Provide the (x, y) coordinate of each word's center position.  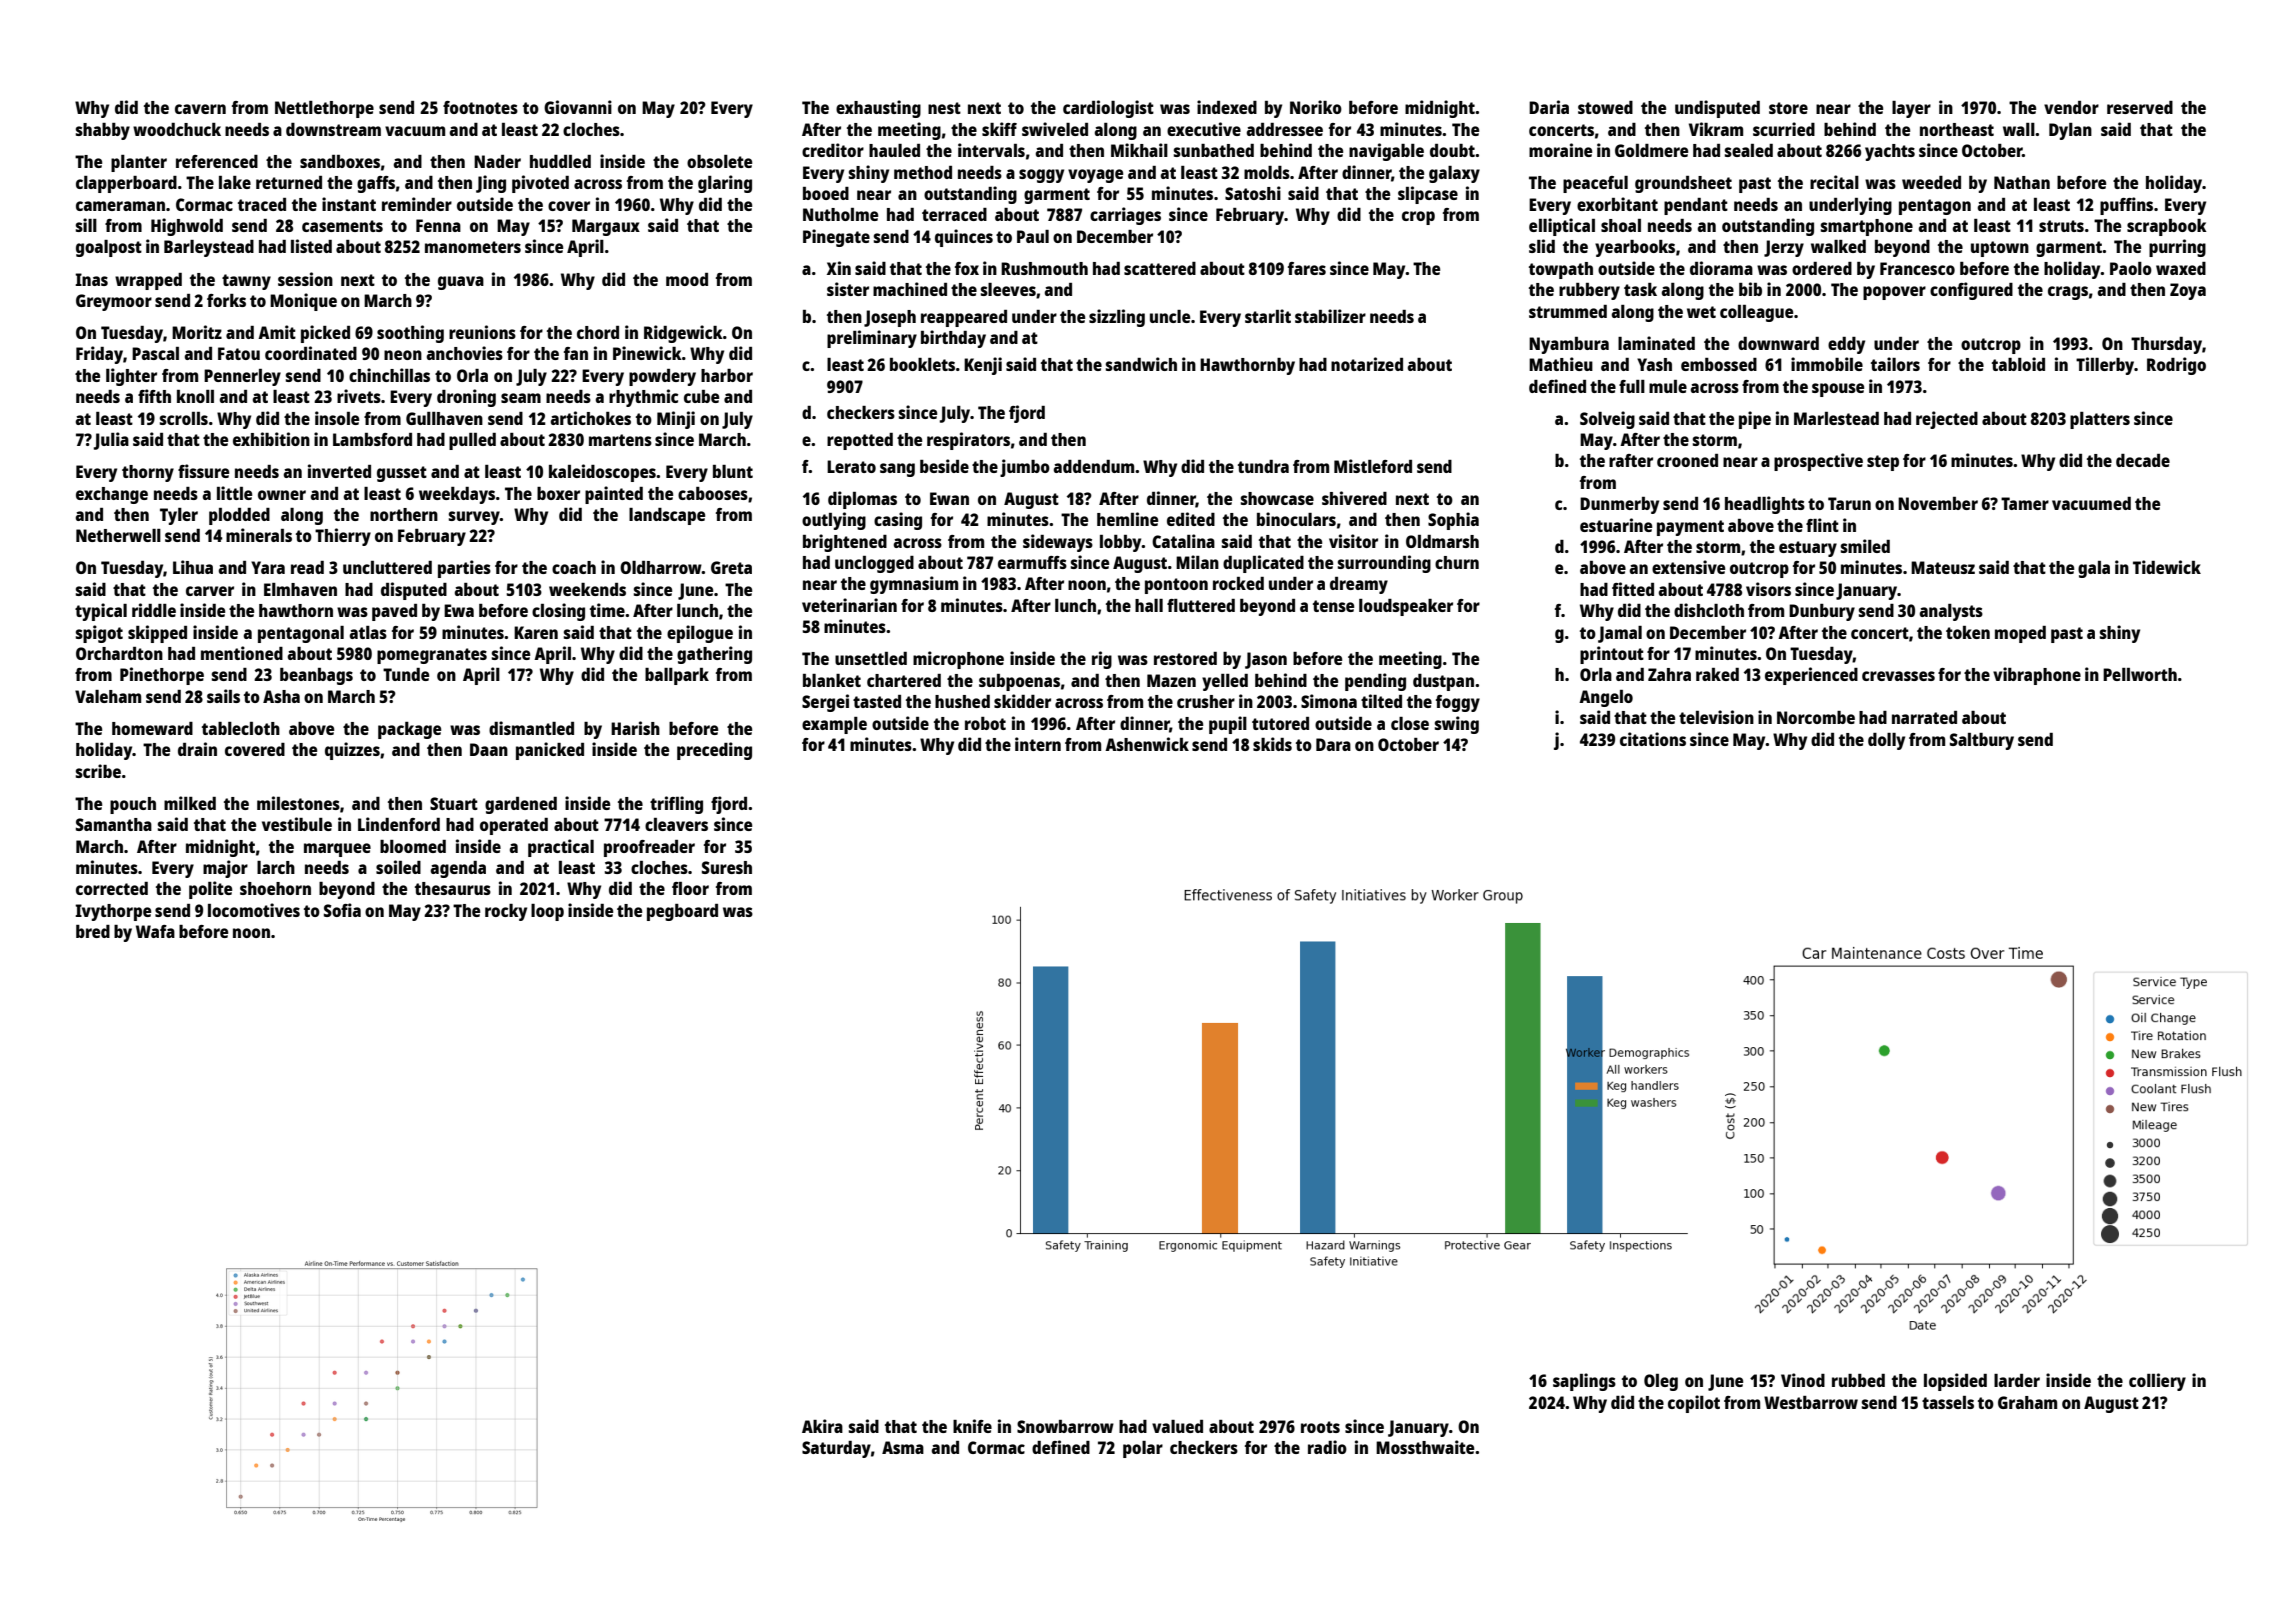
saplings (1584, 1382)
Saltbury (1982, 741)
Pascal (155, 353)
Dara (1333, 744)
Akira (822, 1426)
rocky (506, 912)
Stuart (454, 803)
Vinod (1803, 1380)
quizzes (352, 751)
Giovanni (578, 107)
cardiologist (1108, 109)
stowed (1605, 107)
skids (1272, 744)
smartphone (1867, 227)
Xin (839, 268)
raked (1717, 674)
